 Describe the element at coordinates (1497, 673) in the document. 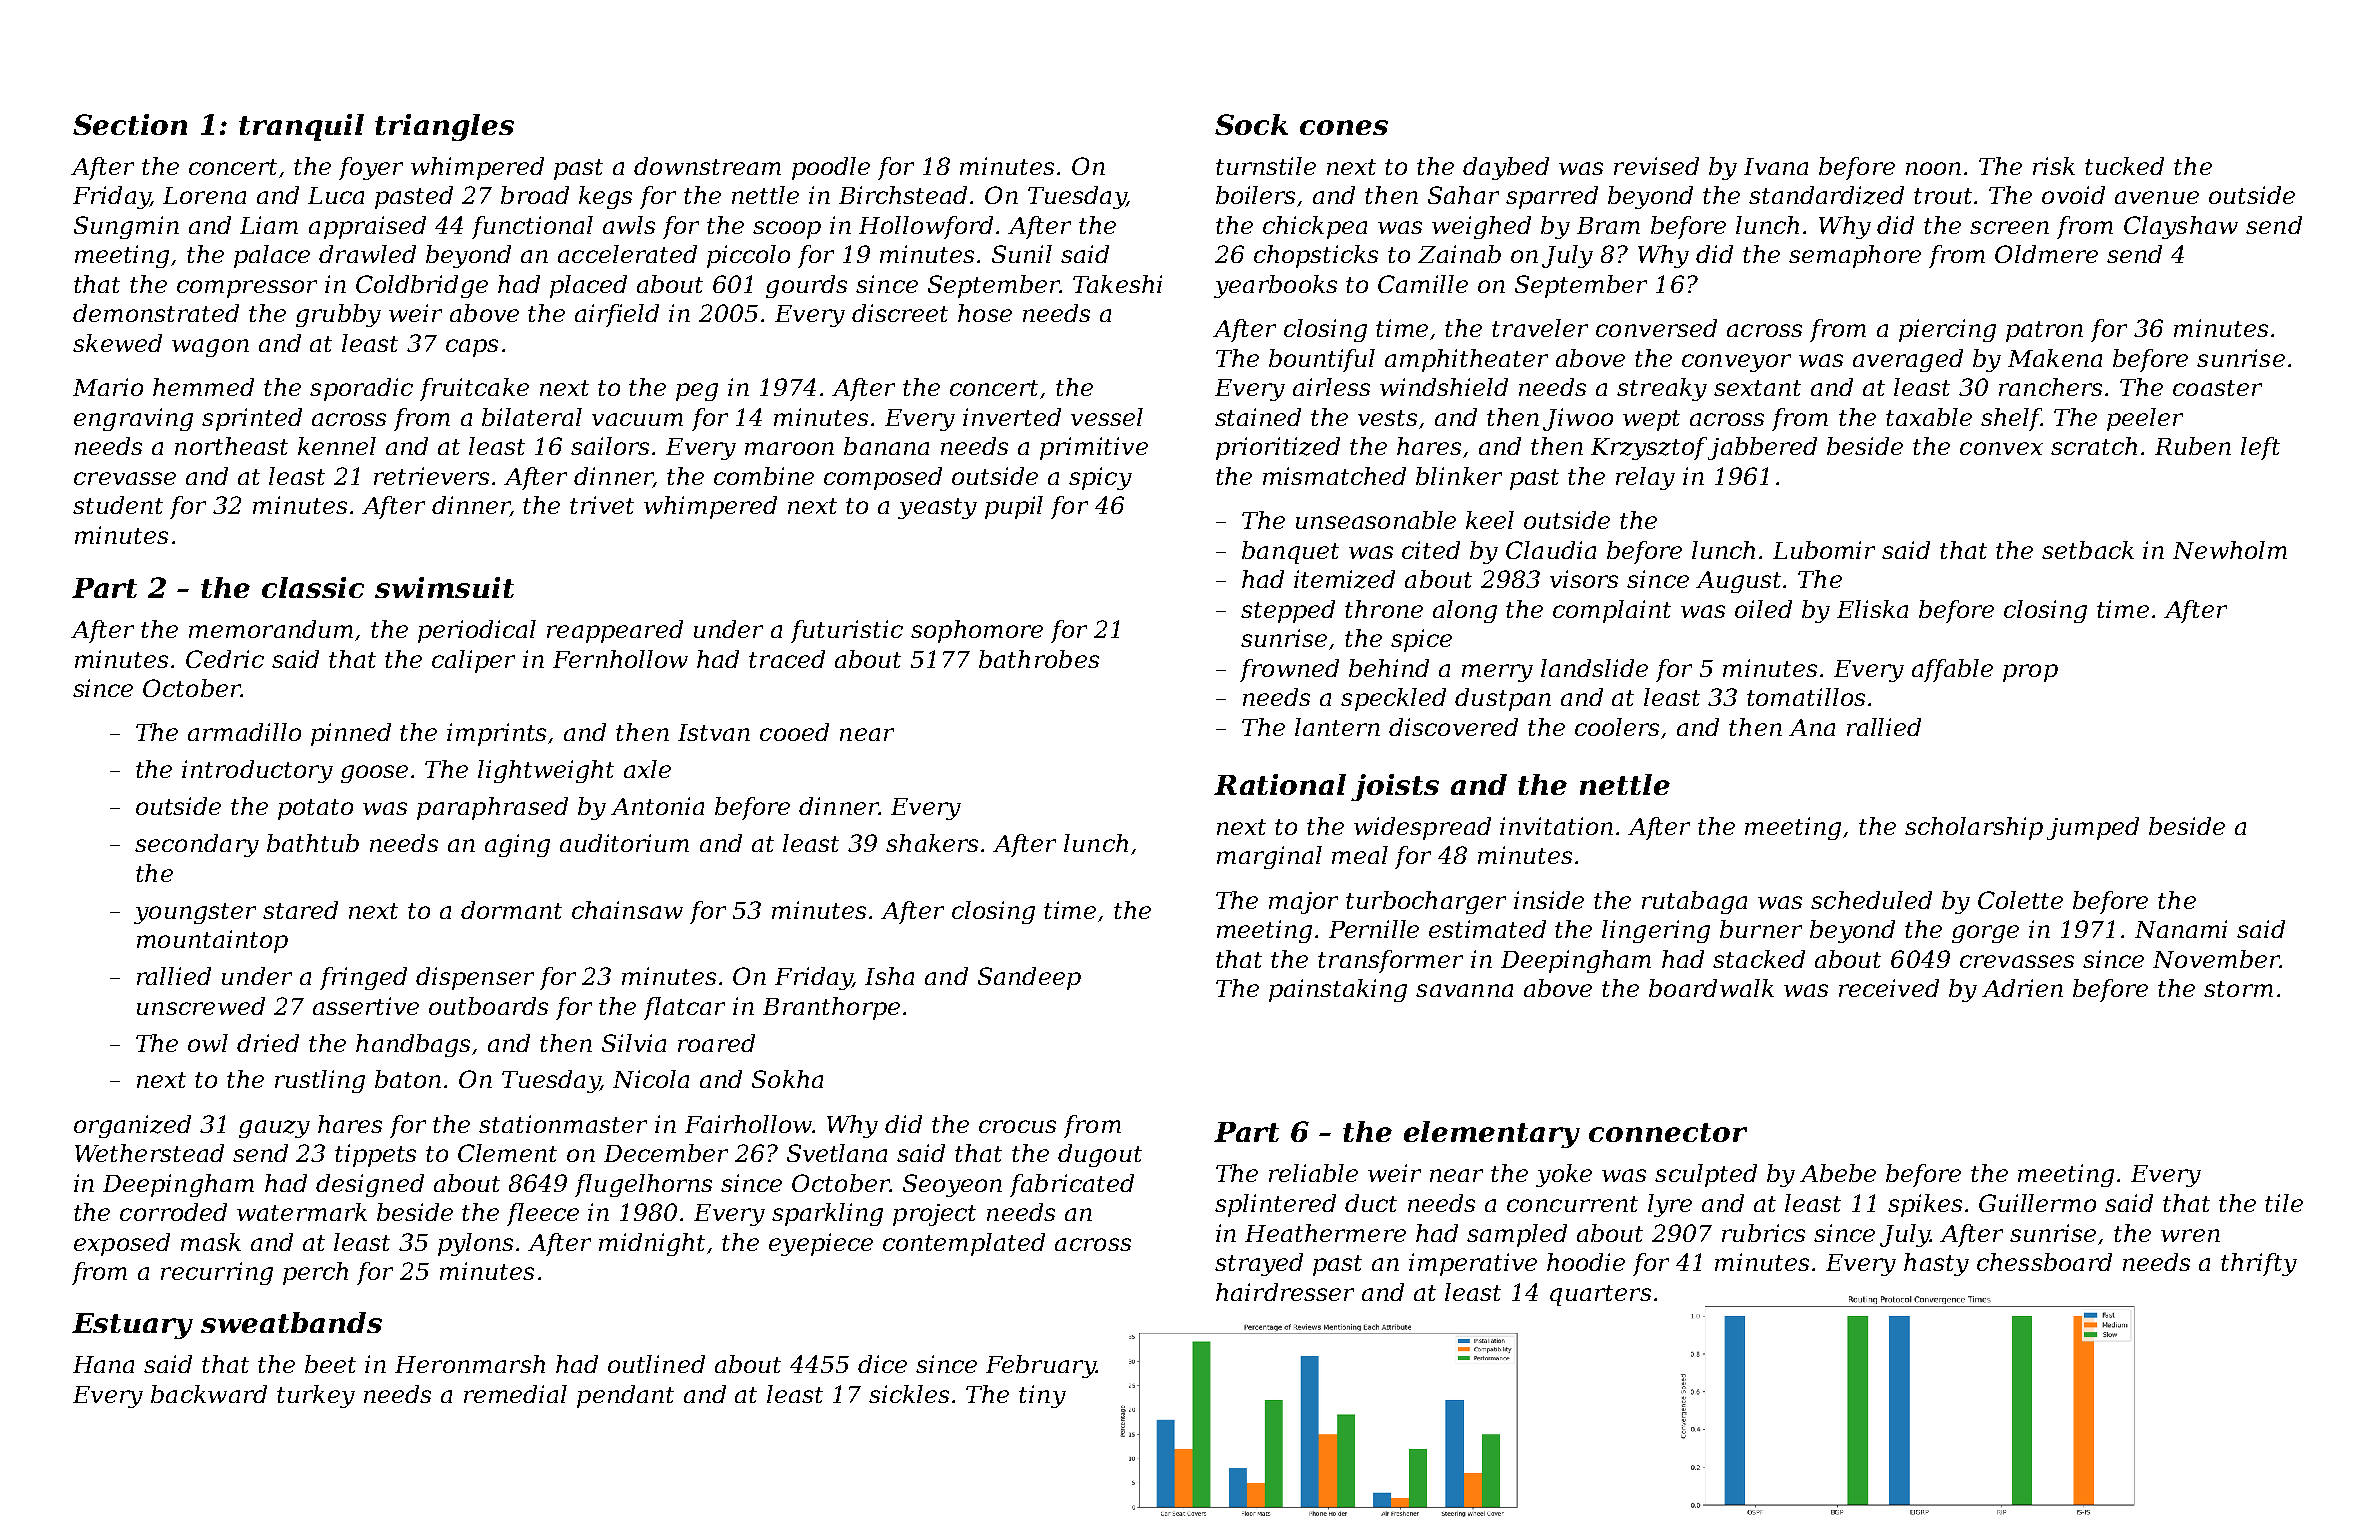

I see `merry` at that location.
